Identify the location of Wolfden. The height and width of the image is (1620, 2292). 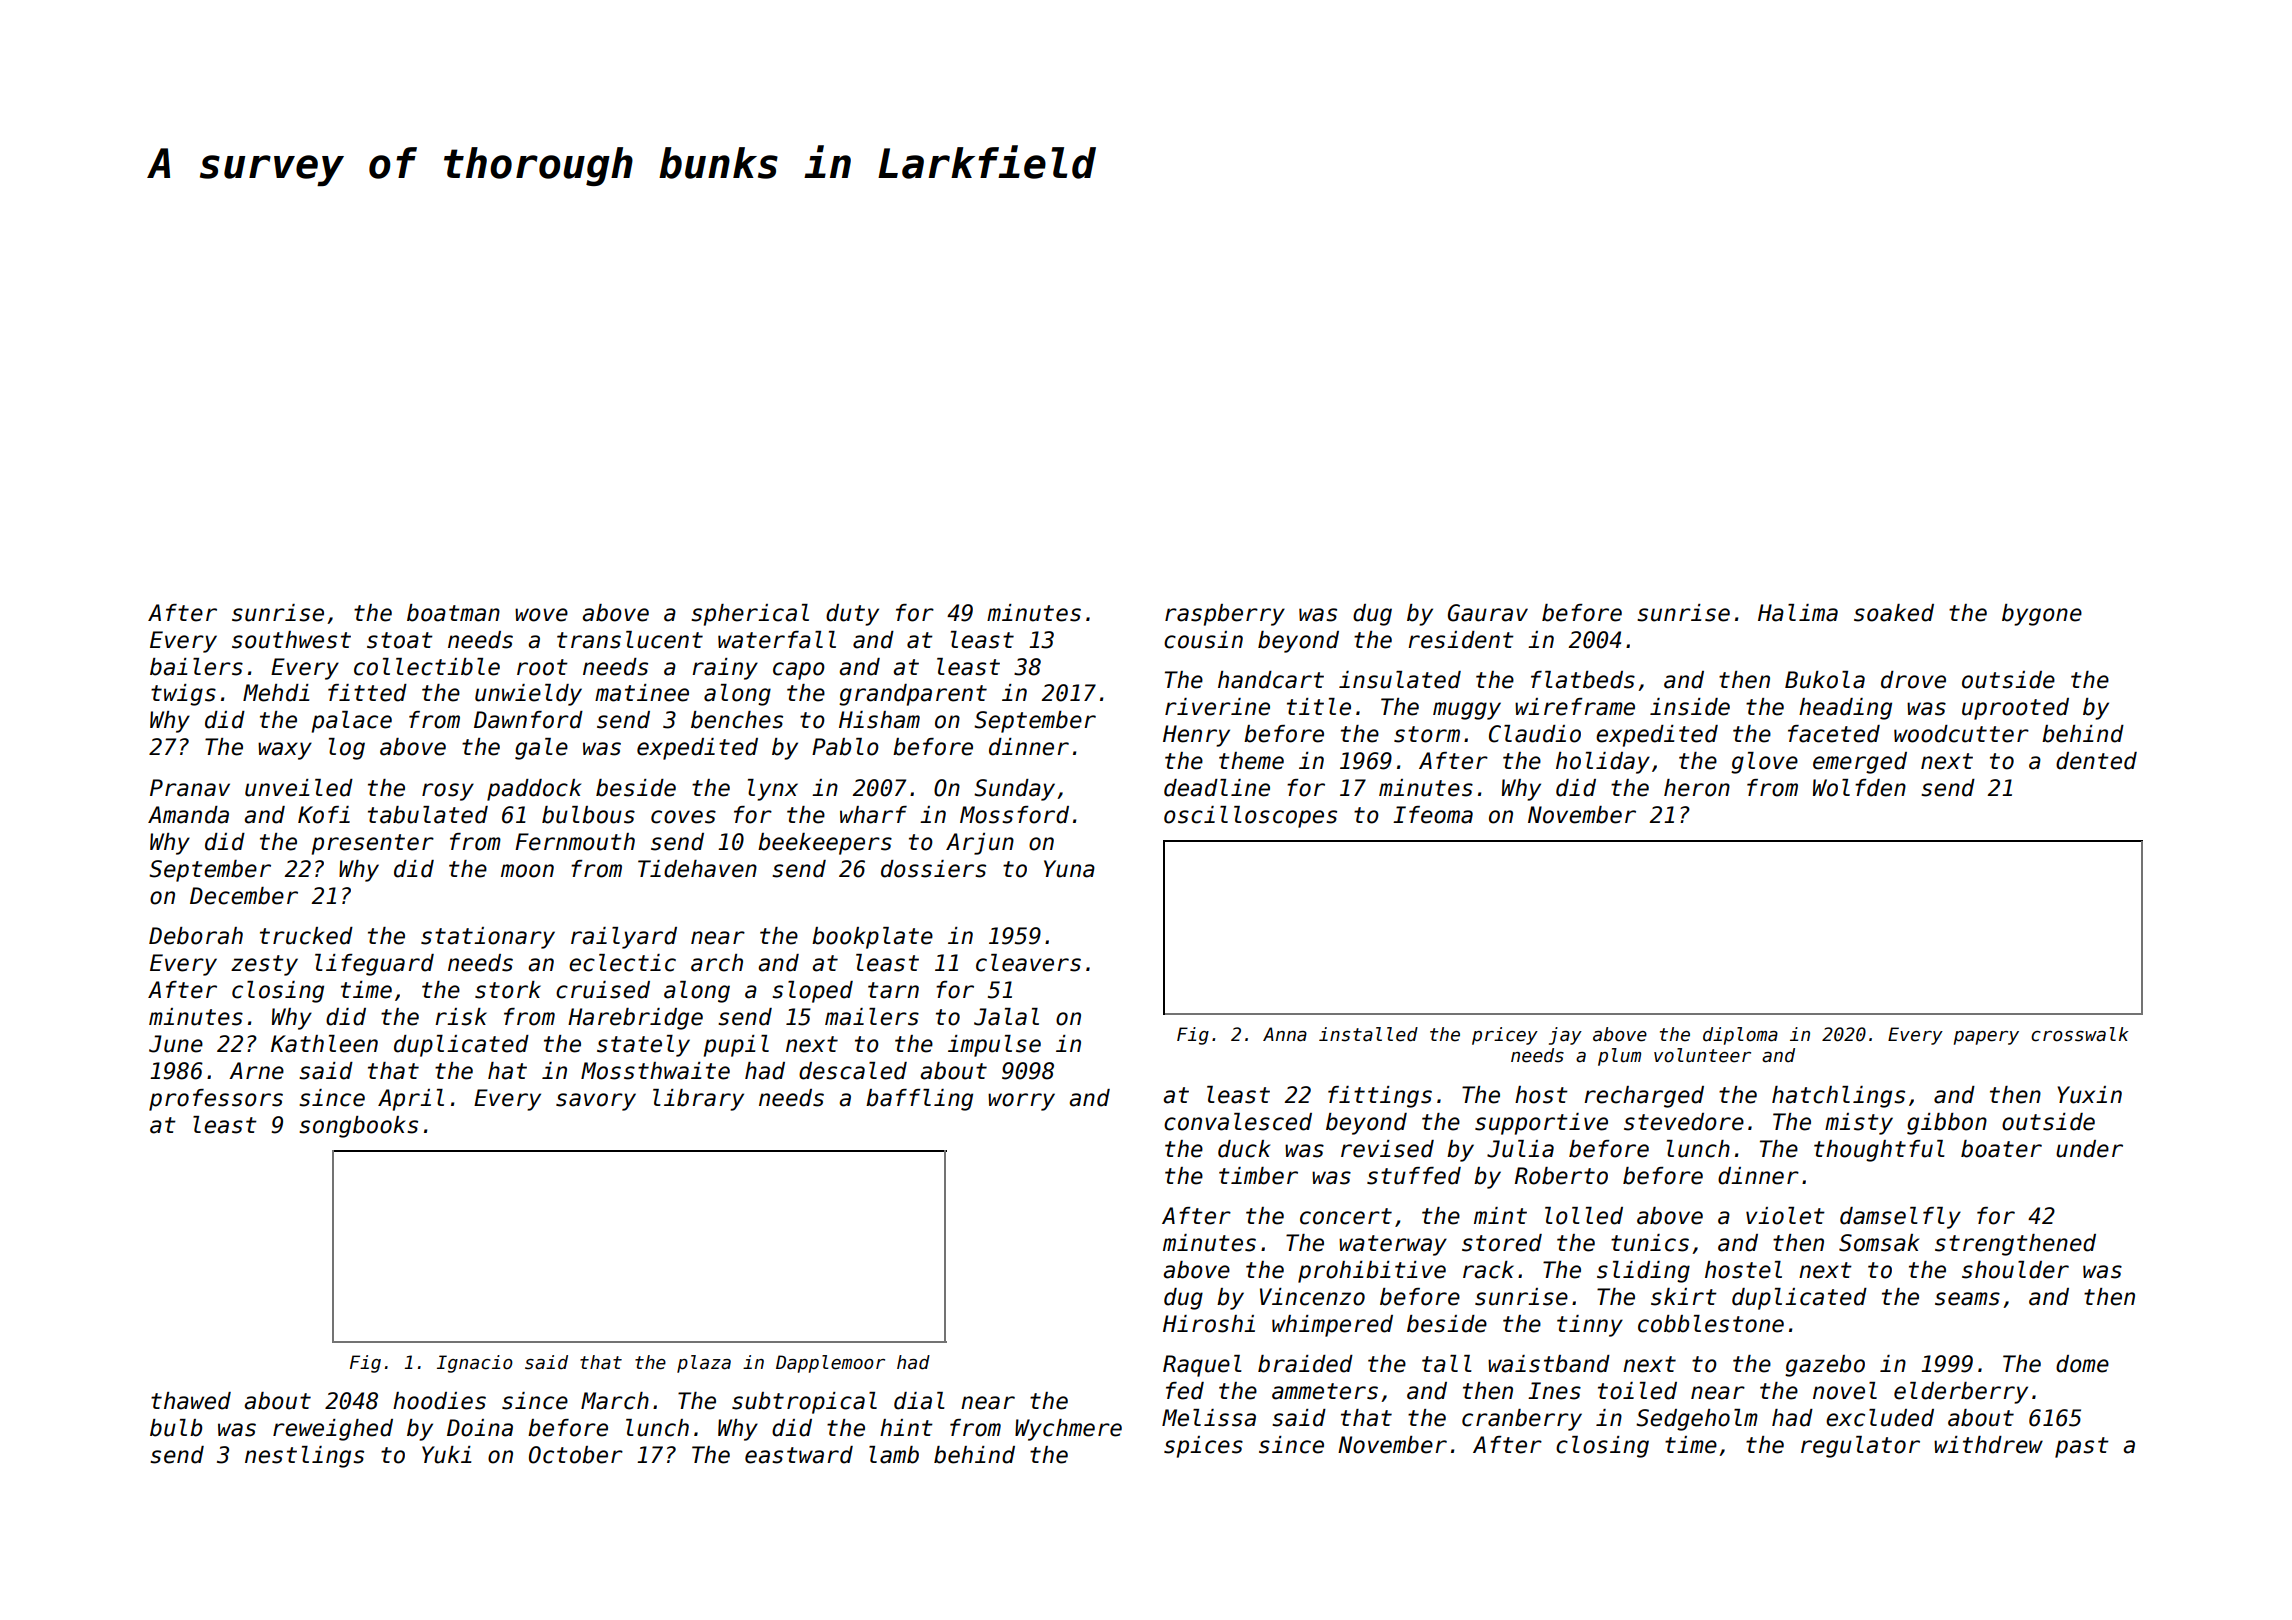
(1859, 788).
